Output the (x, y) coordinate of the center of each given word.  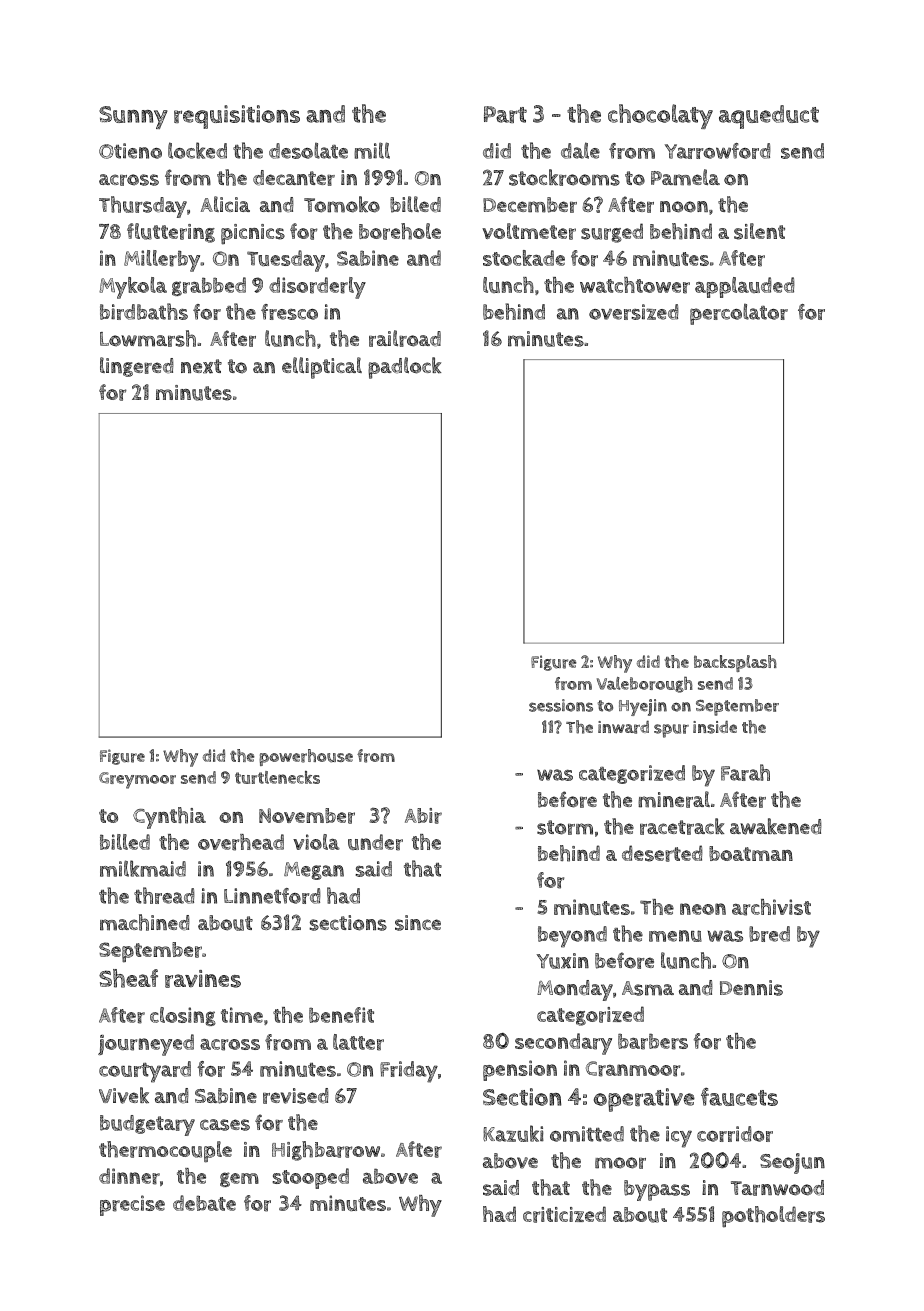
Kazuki (513, 1133)
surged (612, 233)
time (242, 1015)
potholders (773, 1217)
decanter (294, 178)
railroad (405, 338)
